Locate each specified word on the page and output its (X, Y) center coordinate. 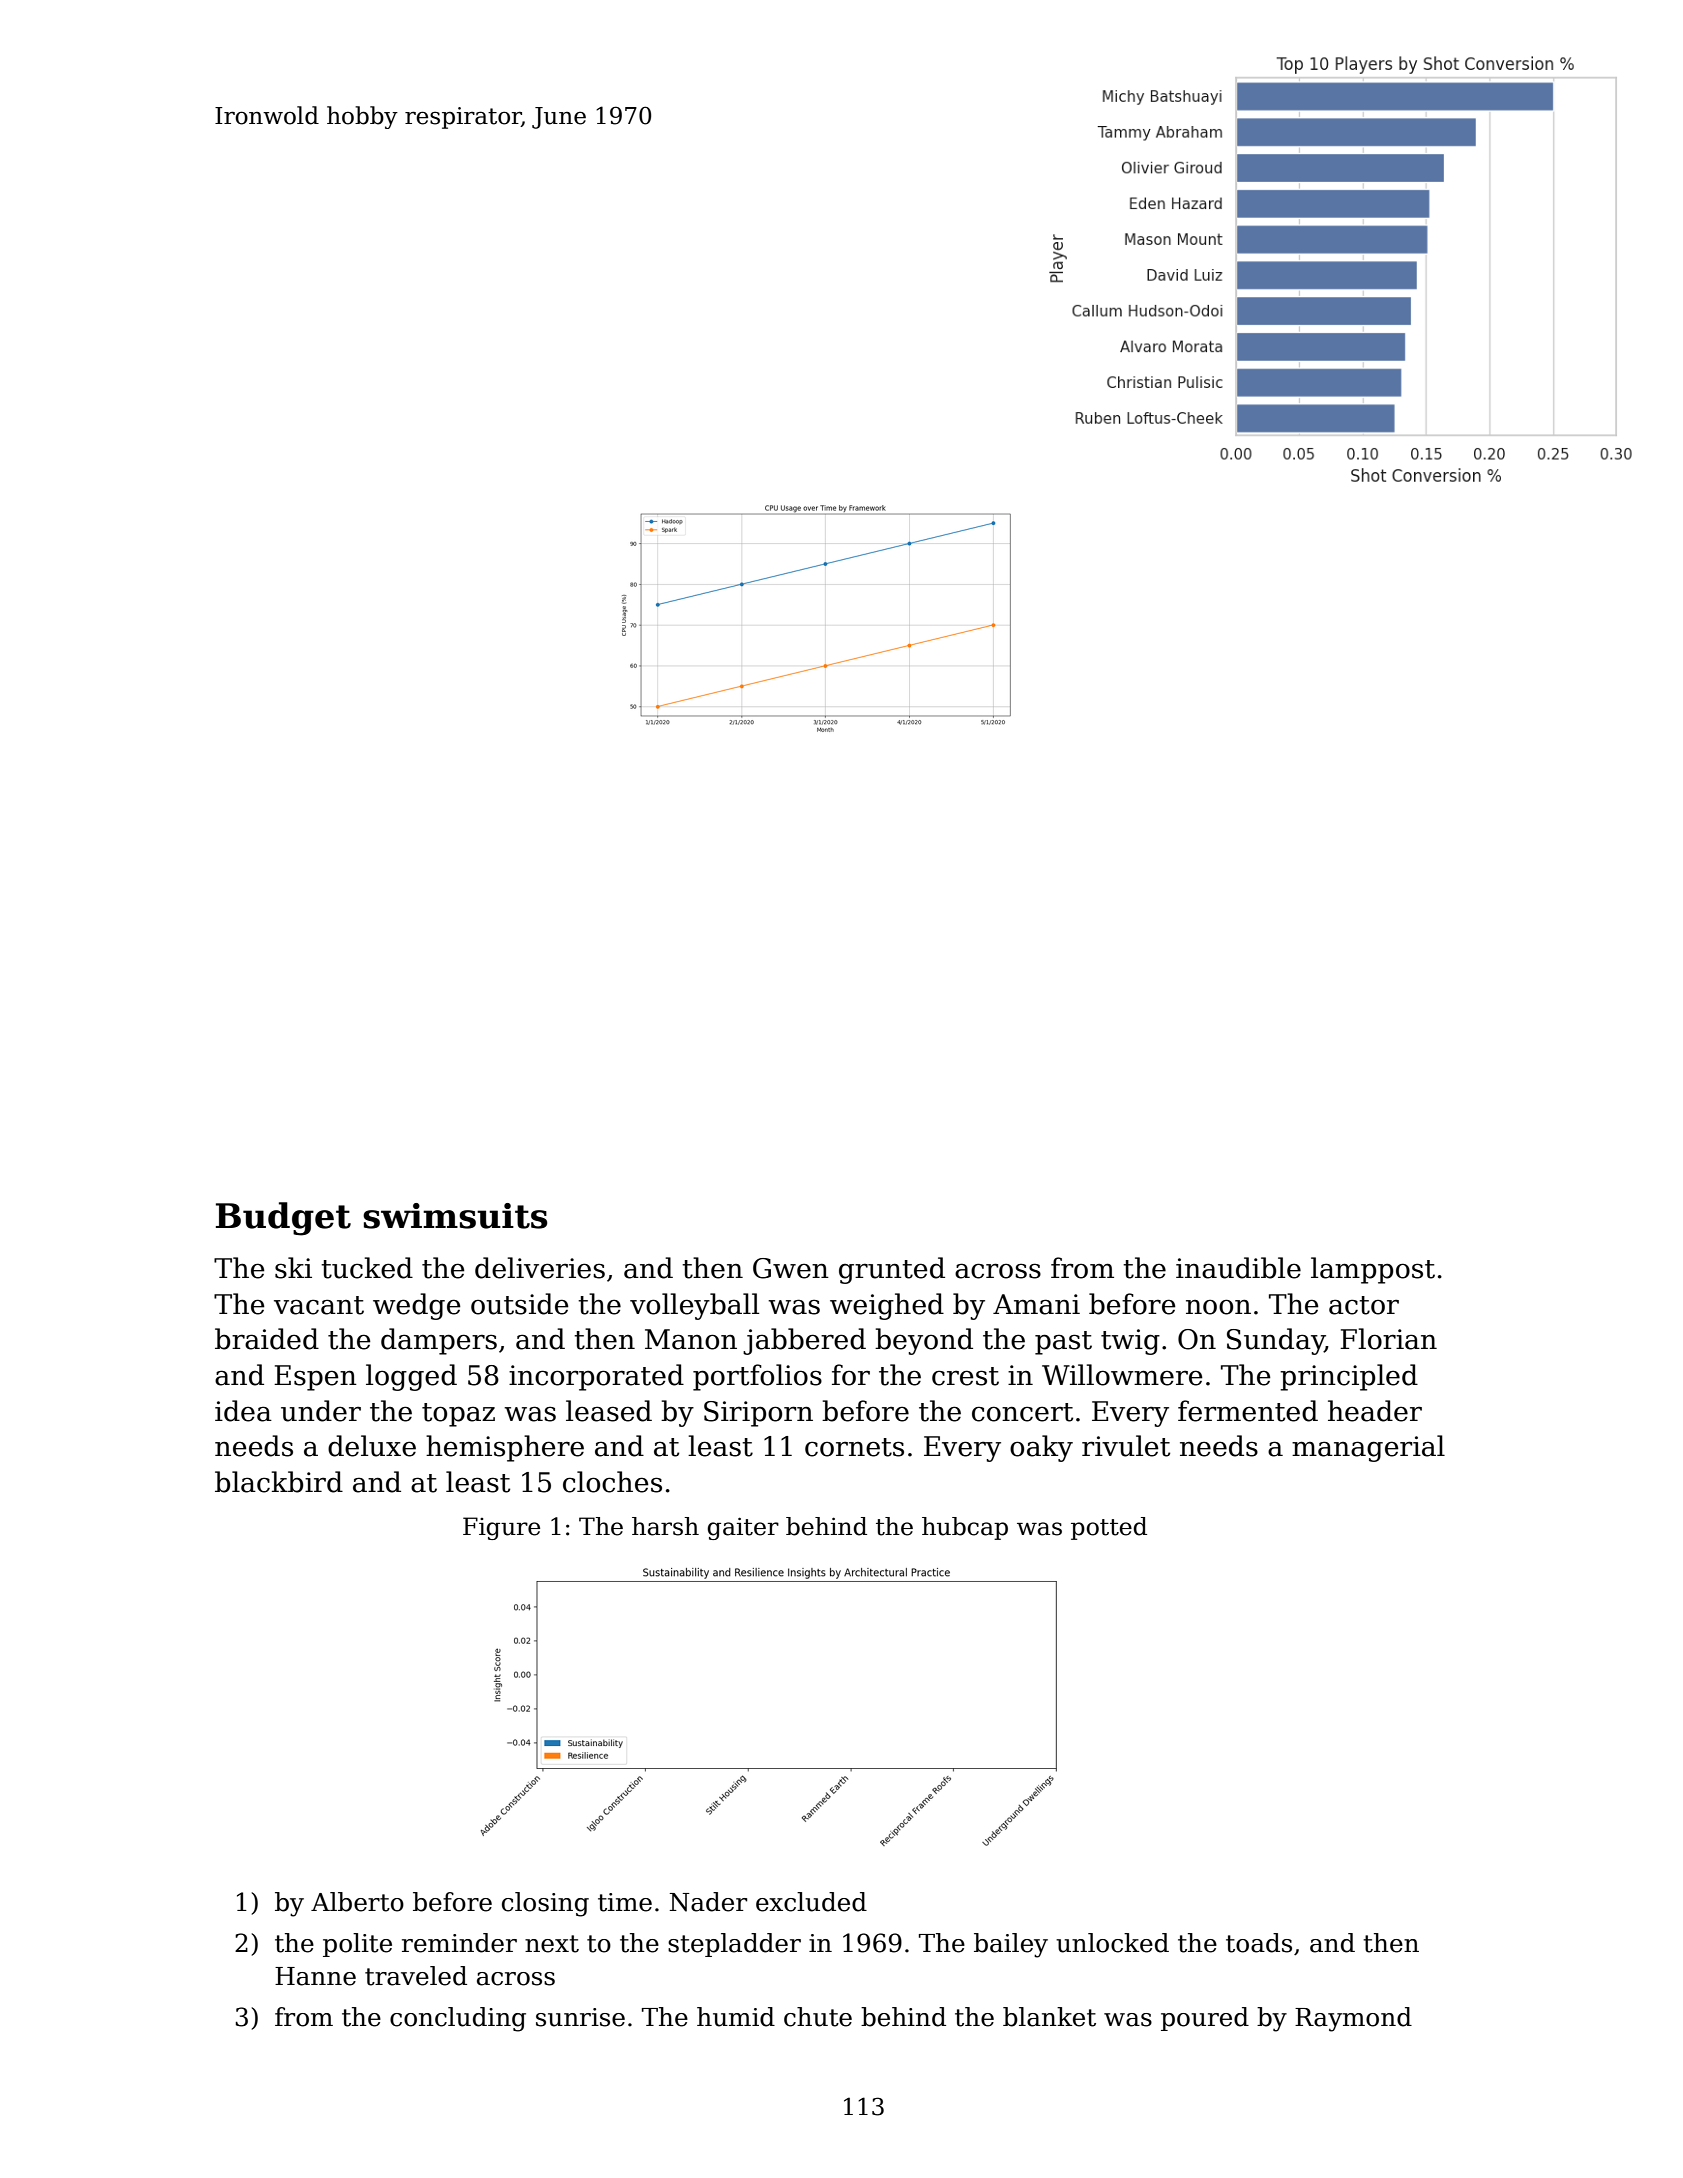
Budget (283, 1219)
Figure (501, 1528)
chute (818, 2017)
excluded (811, 1902)
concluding (458, 2019)
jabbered (804, 1341)
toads (1259, 1943)
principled (1349, 1377)
